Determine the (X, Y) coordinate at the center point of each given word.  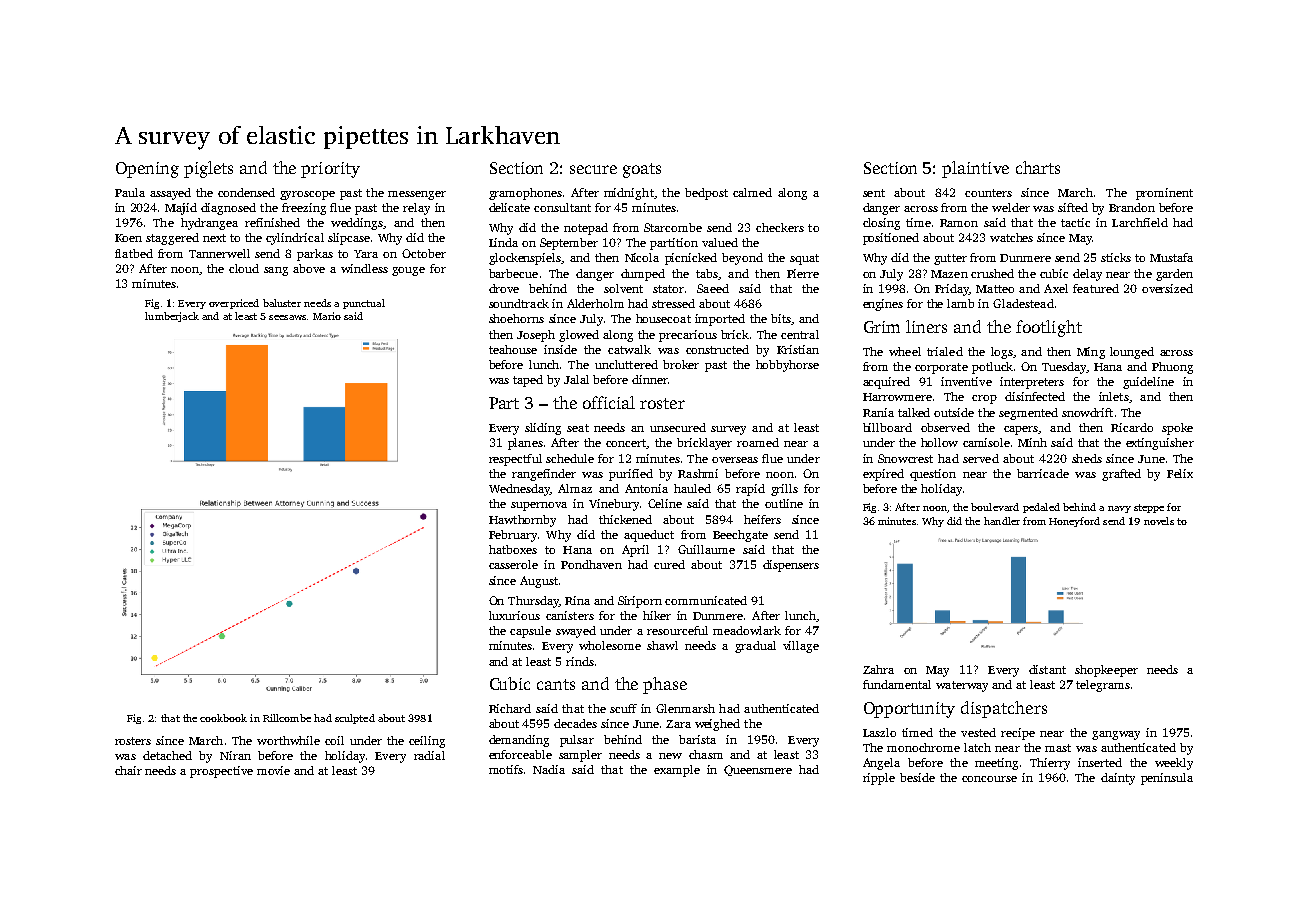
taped (528, 381)
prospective (221, 772)
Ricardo (1132, 427)
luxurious (514, 615)
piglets (208, 169)
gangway (1116, 735)
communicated (706, 600)
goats (642, 170)
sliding (543, 429)
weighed (717, 725)
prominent (1164, 194)
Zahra (878, 669)
